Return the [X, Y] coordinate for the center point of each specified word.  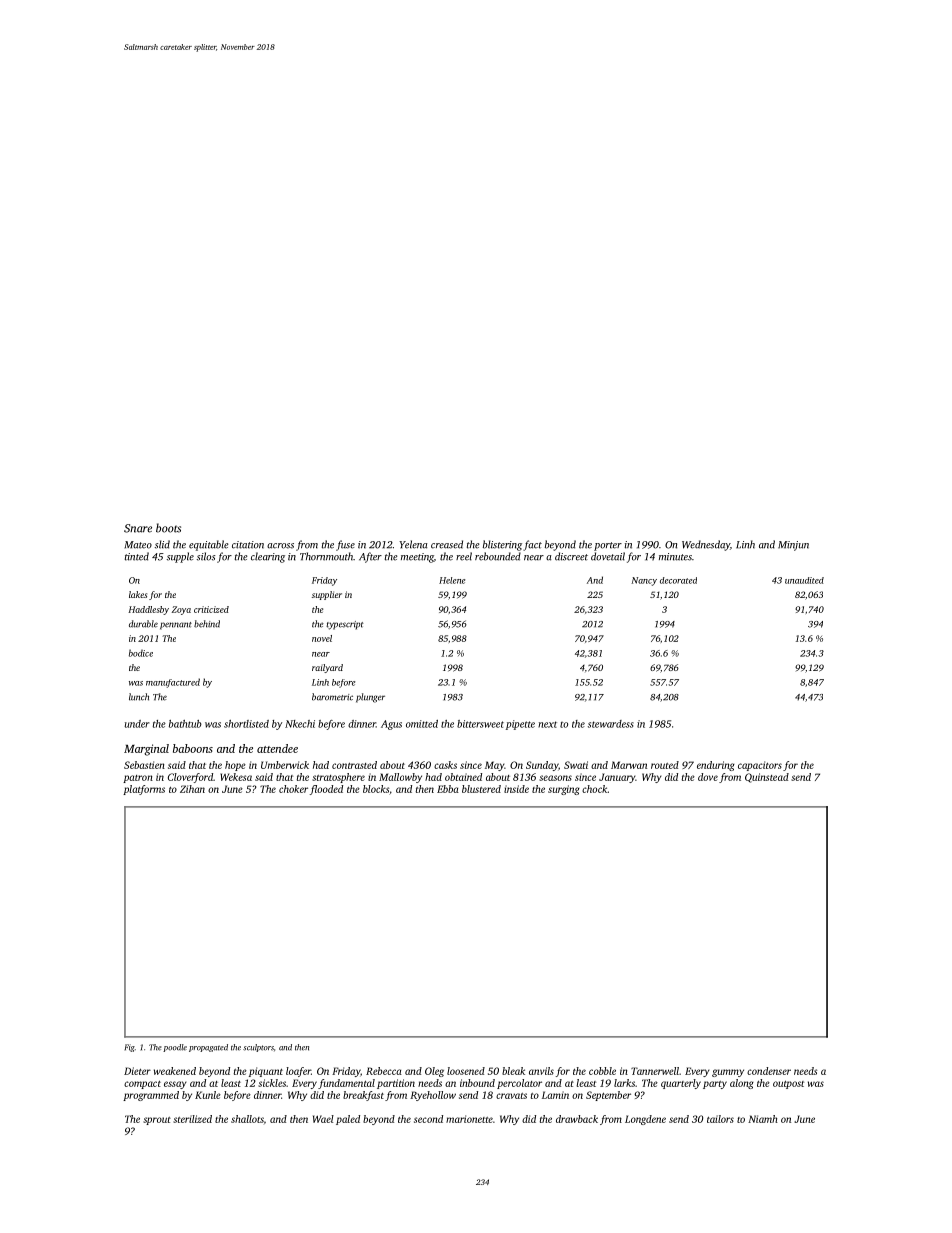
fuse [345, 545]
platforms [144, 790]
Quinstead [767, 778]
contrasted [354, 765]
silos [206, 556]
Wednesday [706, 545]
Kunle [208, 1095]
